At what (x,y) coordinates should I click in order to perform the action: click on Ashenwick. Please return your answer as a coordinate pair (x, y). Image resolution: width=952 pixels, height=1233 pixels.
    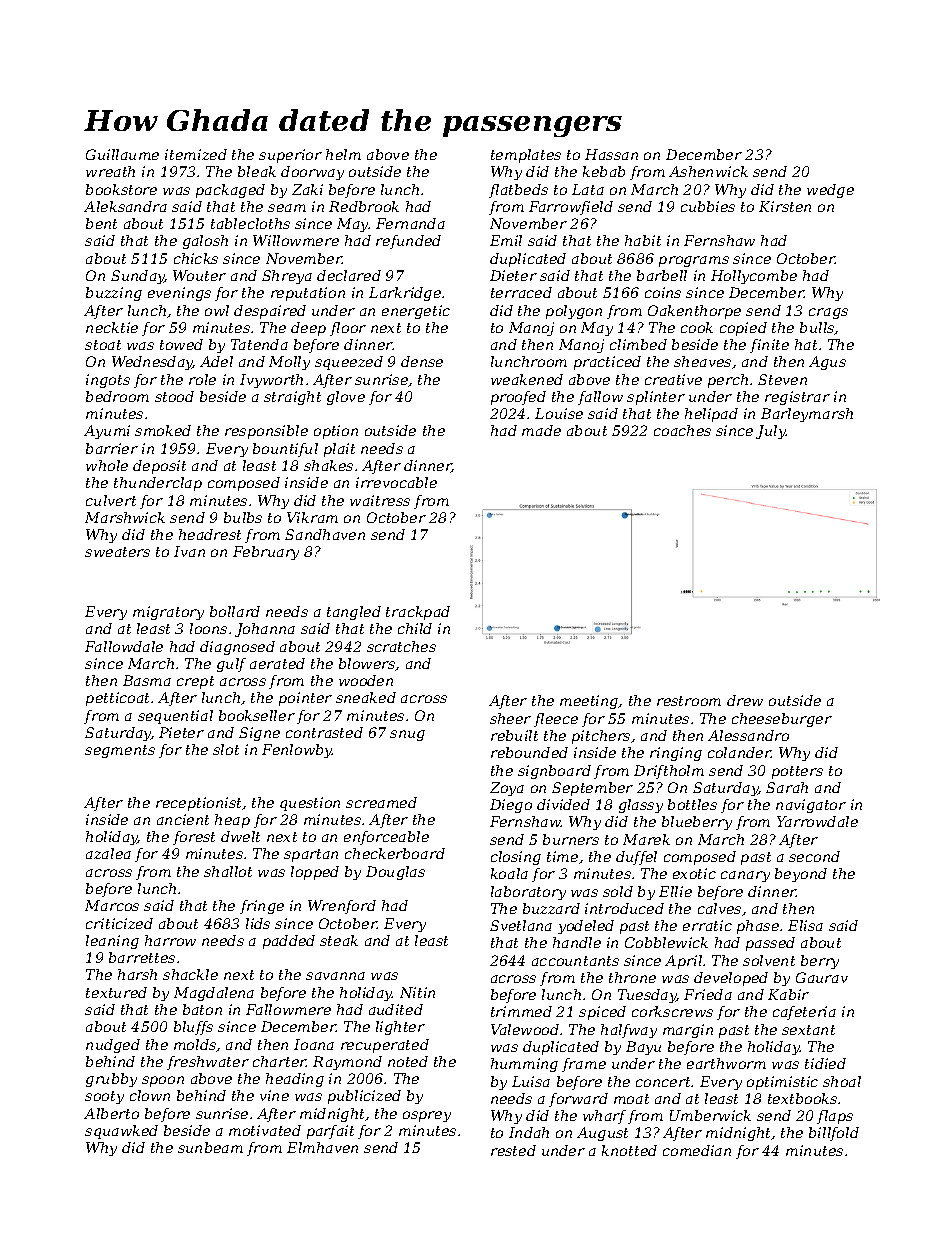
    Looking at the image, I should click on (708, 171).
